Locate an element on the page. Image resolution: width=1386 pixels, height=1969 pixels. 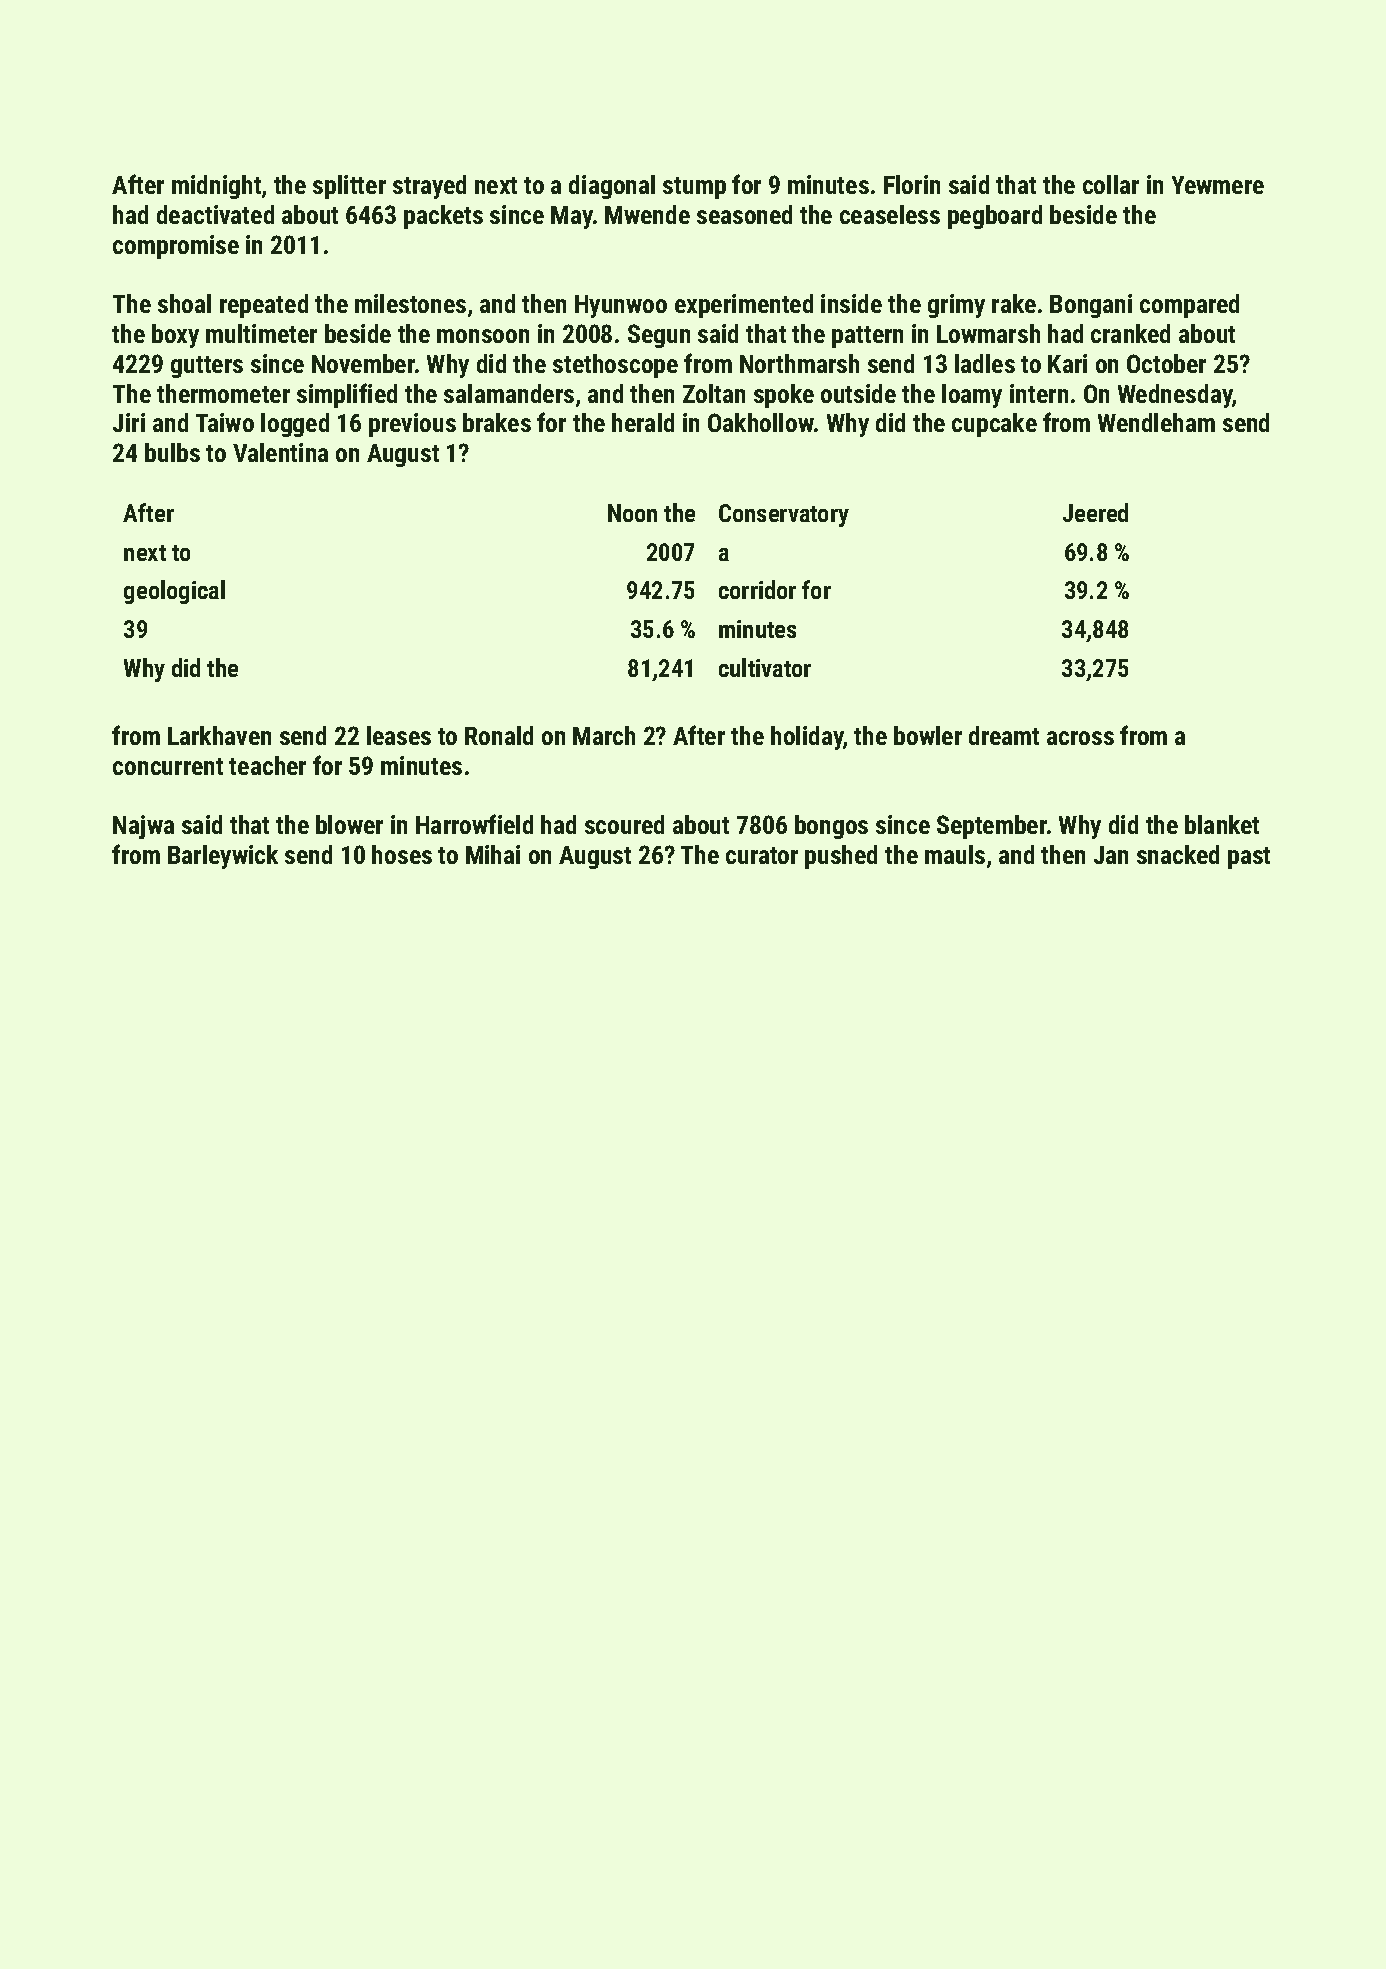
Yewmere is located at coordinates (1218, 185).
